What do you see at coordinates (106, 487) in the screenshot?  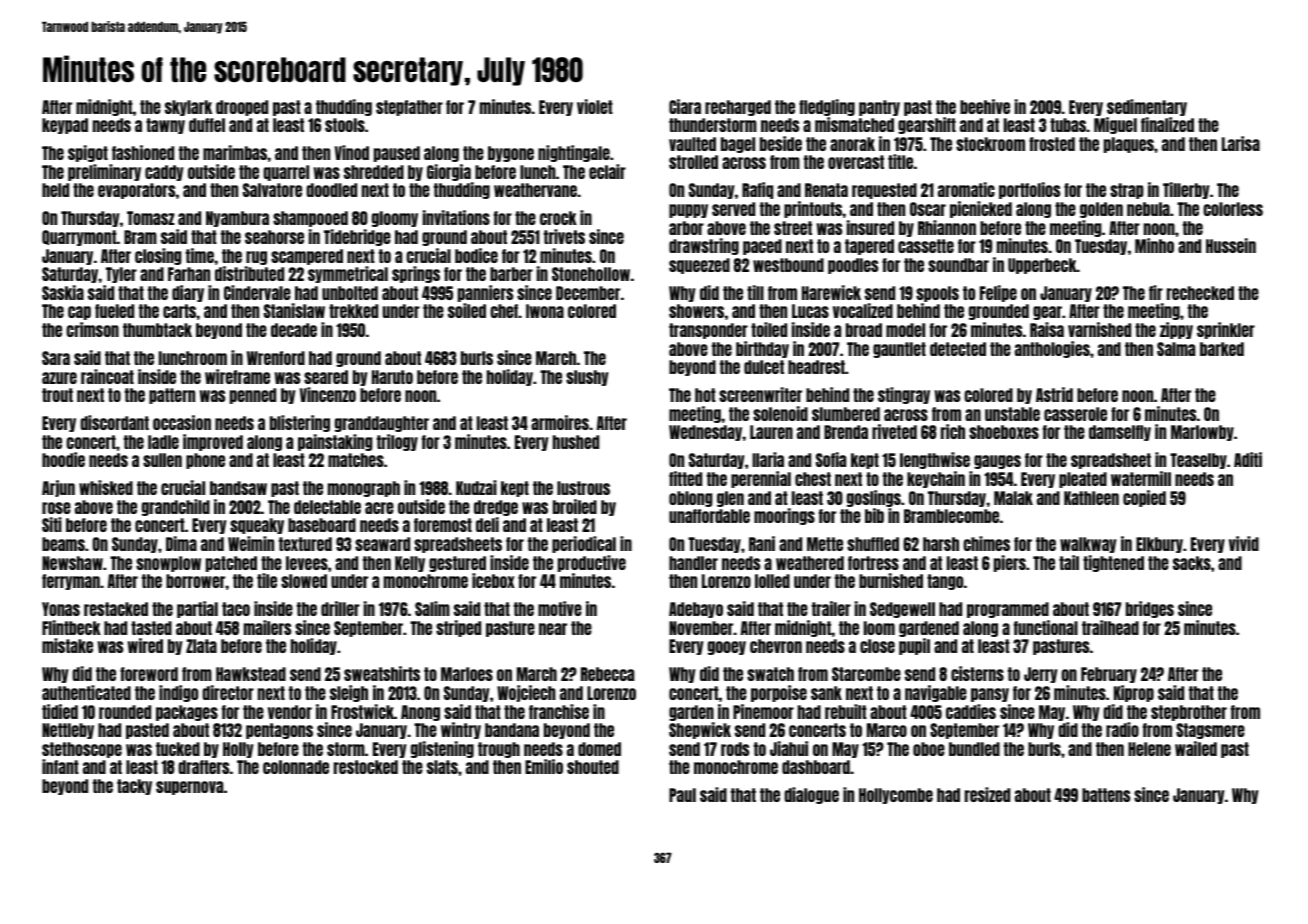 I see `whisked` at bounding box center [106, 487].
